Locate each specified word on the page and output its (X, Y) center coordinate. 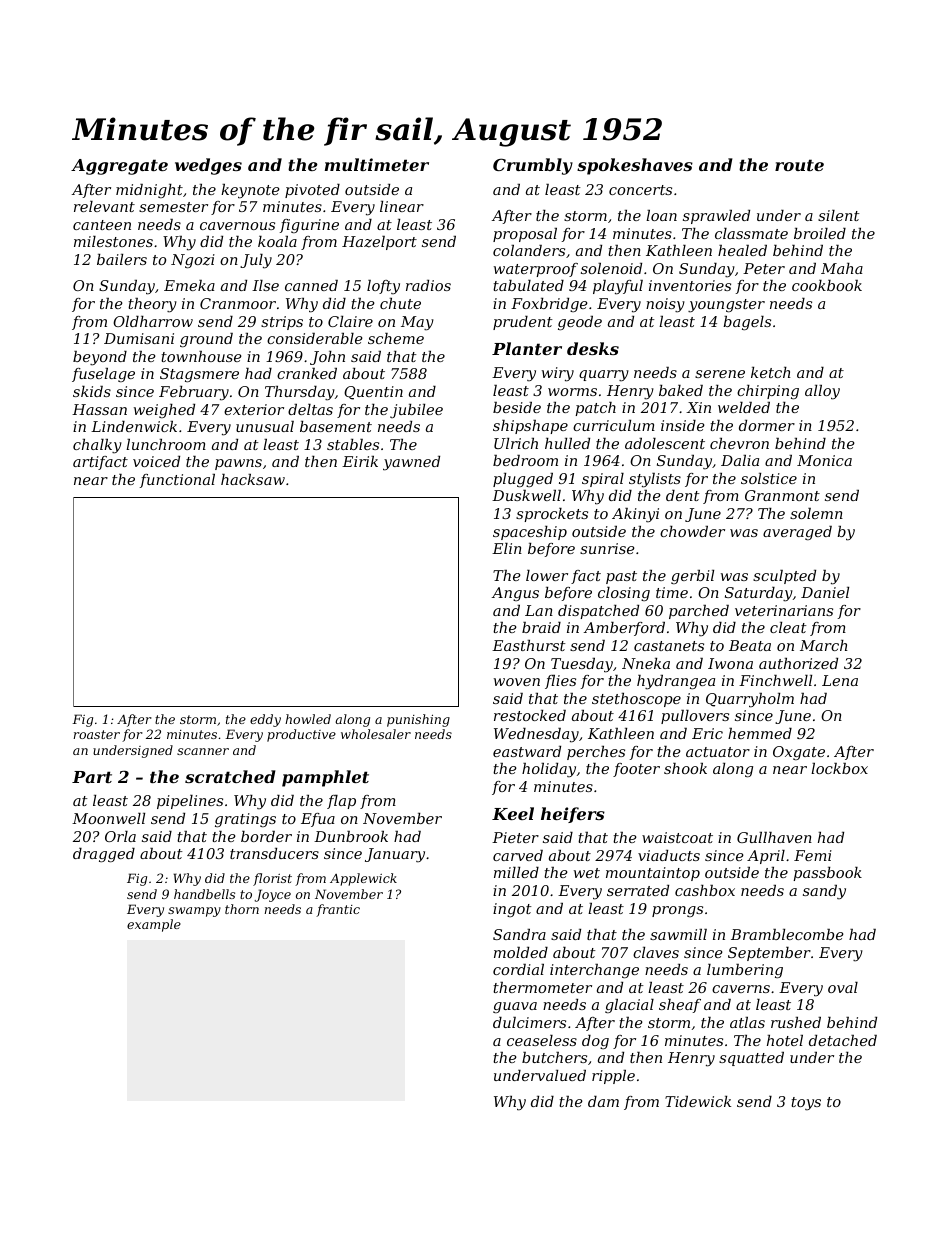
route (799, 165)
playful (618, 287)
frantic (338, 910)
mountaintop (653, 874)
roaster (97, 734)
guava (515, 1007)
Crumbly (533, 166)
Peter (764, 268)
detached (843, 1040)
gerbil (692, 577)
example (154, 925)
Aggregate (119, 167)
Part (92, 777)
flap (341, 802)
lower (547, 575)
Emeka (189, 285)
